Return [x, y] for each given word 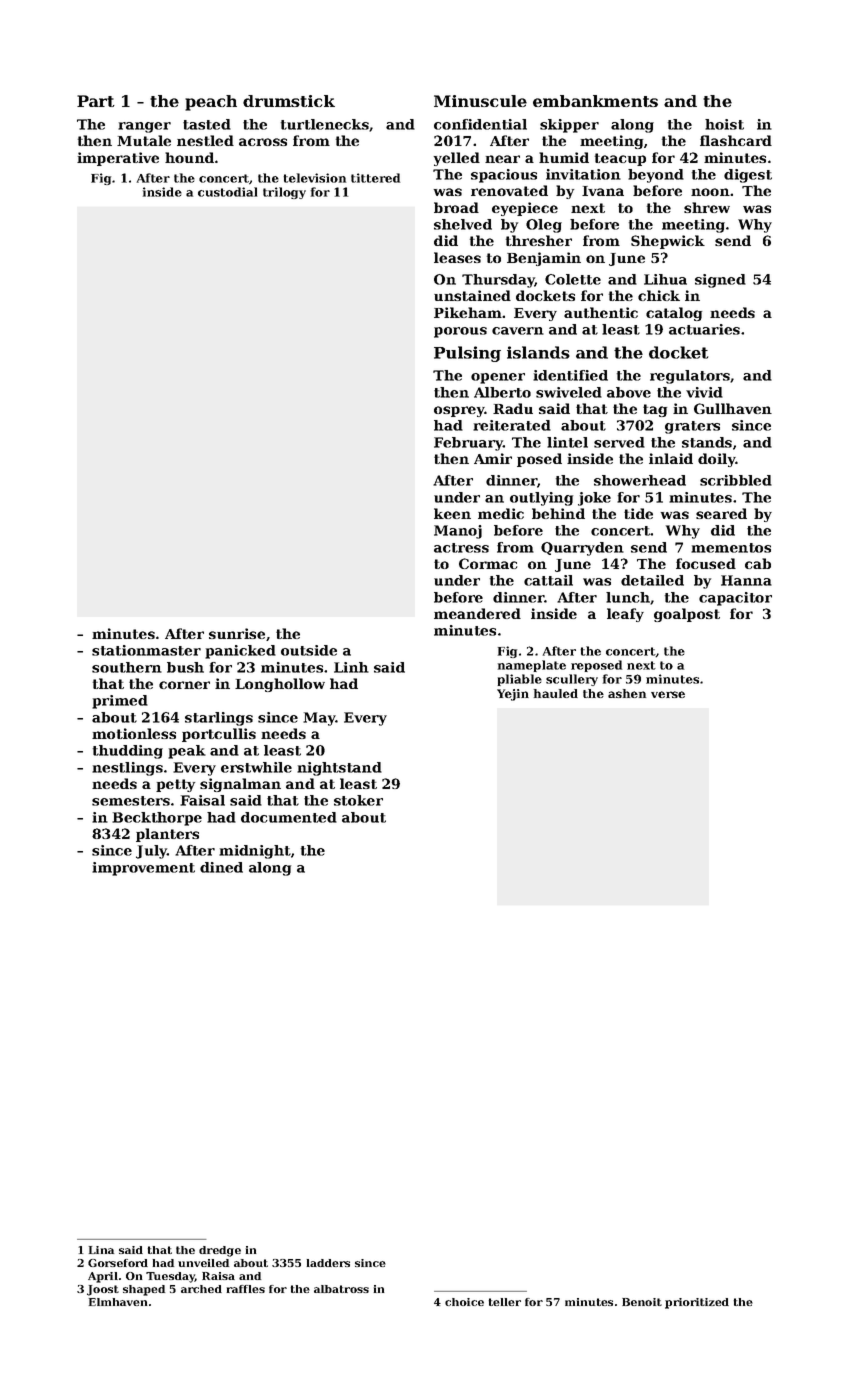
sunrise [237, 633]
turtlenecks [325, 124]
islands [538, 352]
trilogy [284, 193]
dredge [220, 1251]
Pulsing [467, 354]
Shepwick [668, 242]
